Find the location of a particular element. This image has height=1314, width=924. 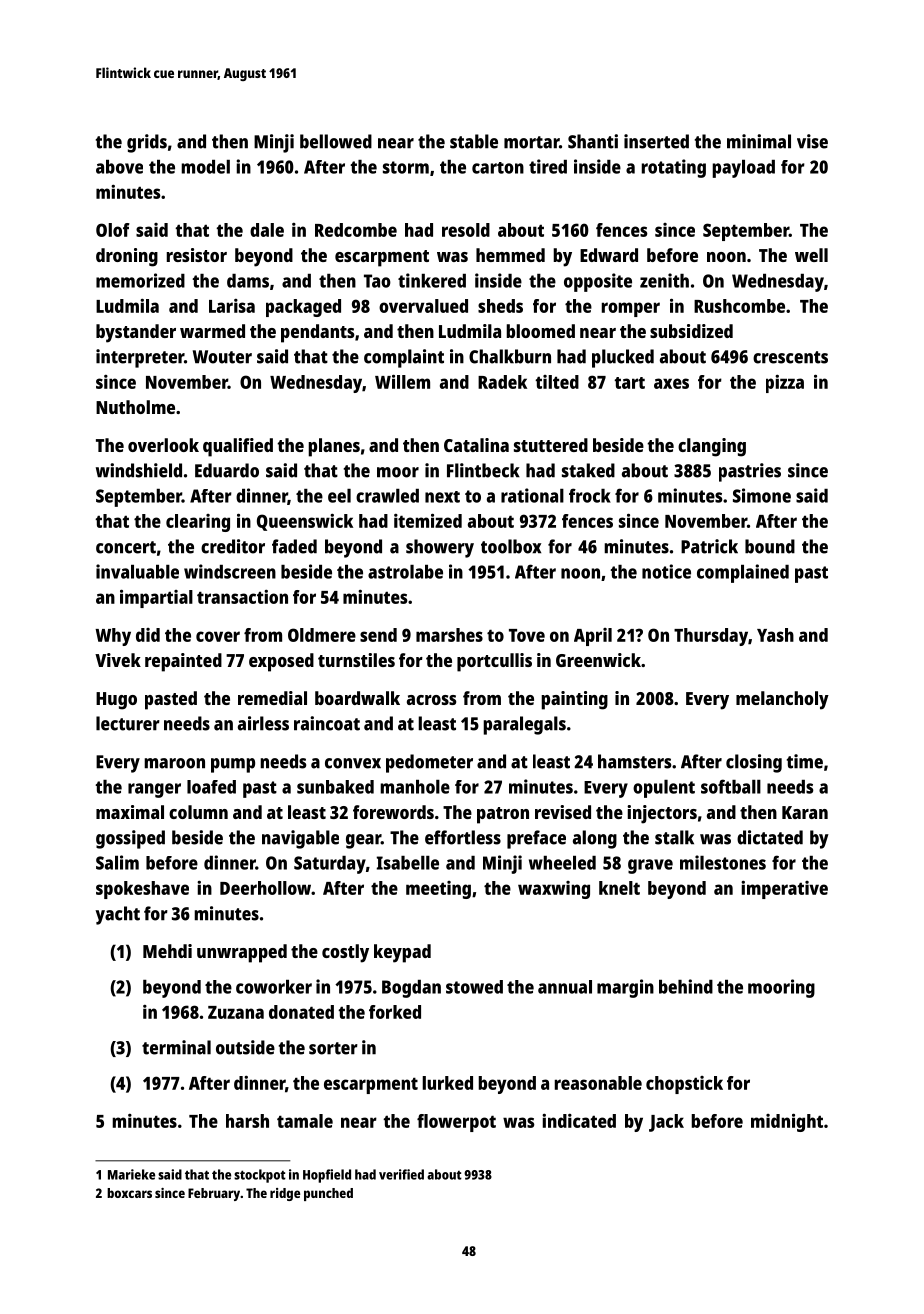

toolbox is located at coordinates (511, 546).
